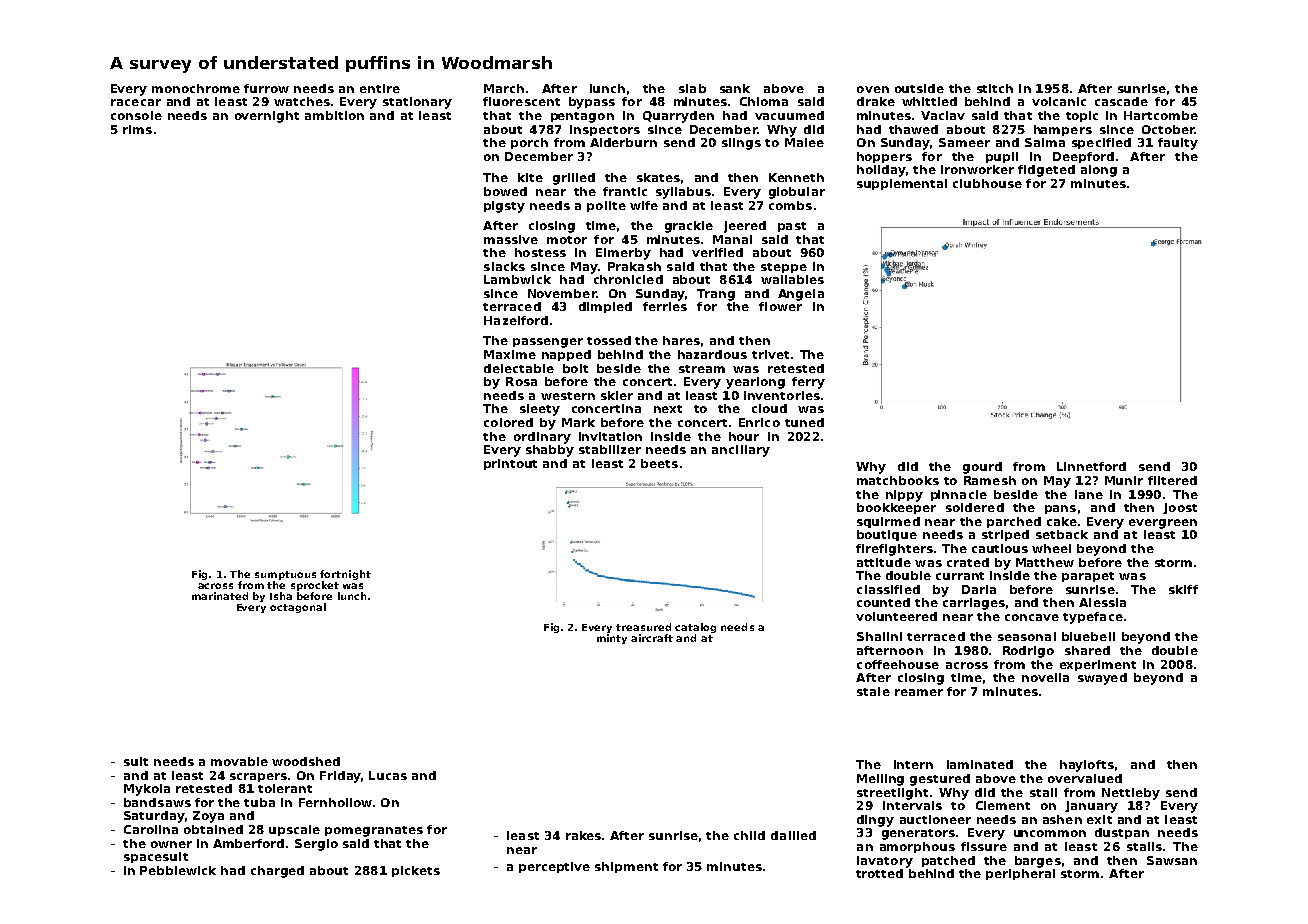 This screenshot has height=924, width=1308. I want to click on clubhouse, so click(987, 183).
